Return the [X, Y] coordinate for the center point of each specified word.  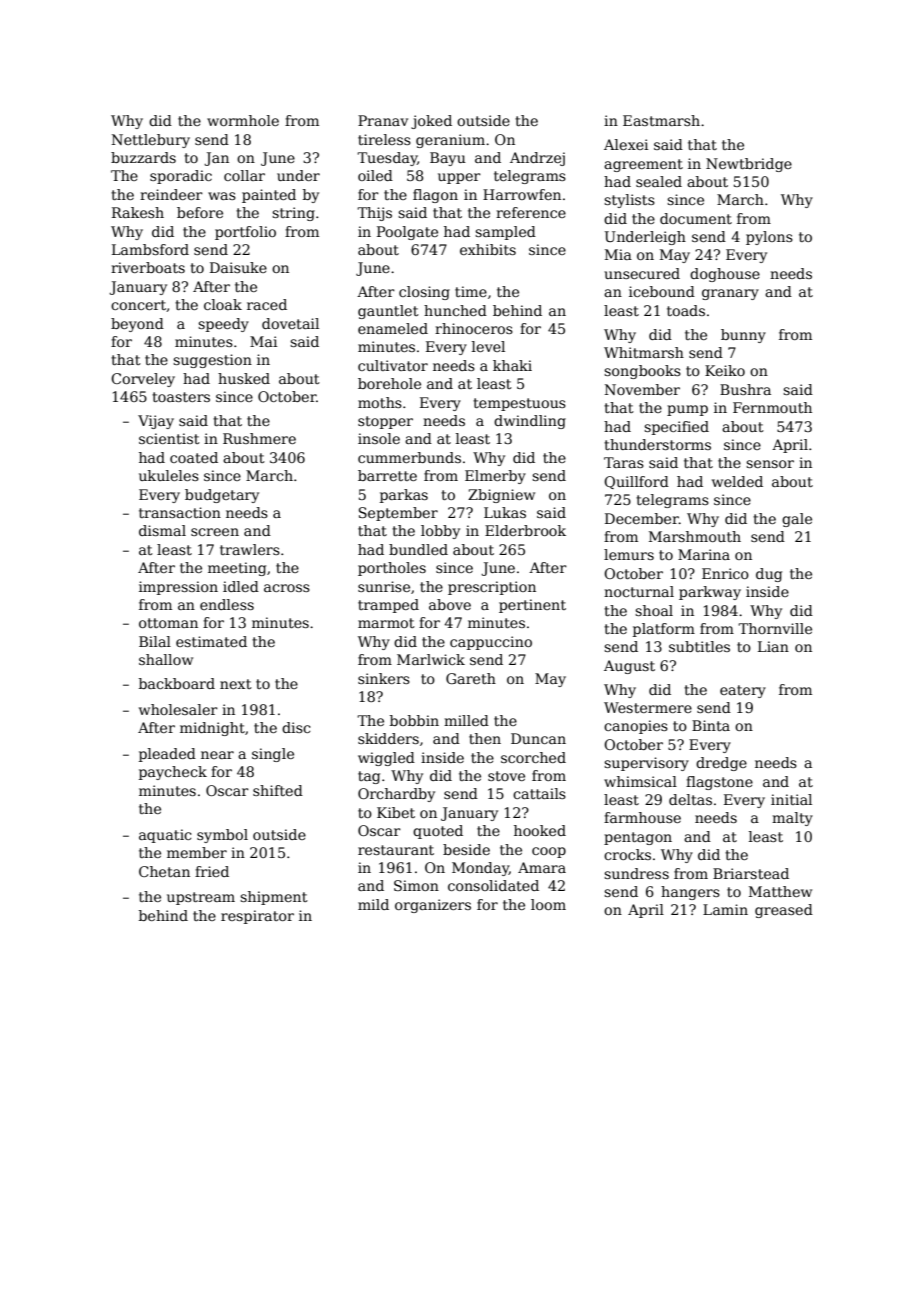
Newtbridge [749, 165]
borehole [389, 383]
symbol [222, 836]
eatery [743, 691]
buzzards [143, 157]
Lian [773, 646]
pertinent [532, 606]
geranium [450, 141]
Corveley [143, 380]
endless [227, 604]
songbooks [642, 372]
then [485, 738]
